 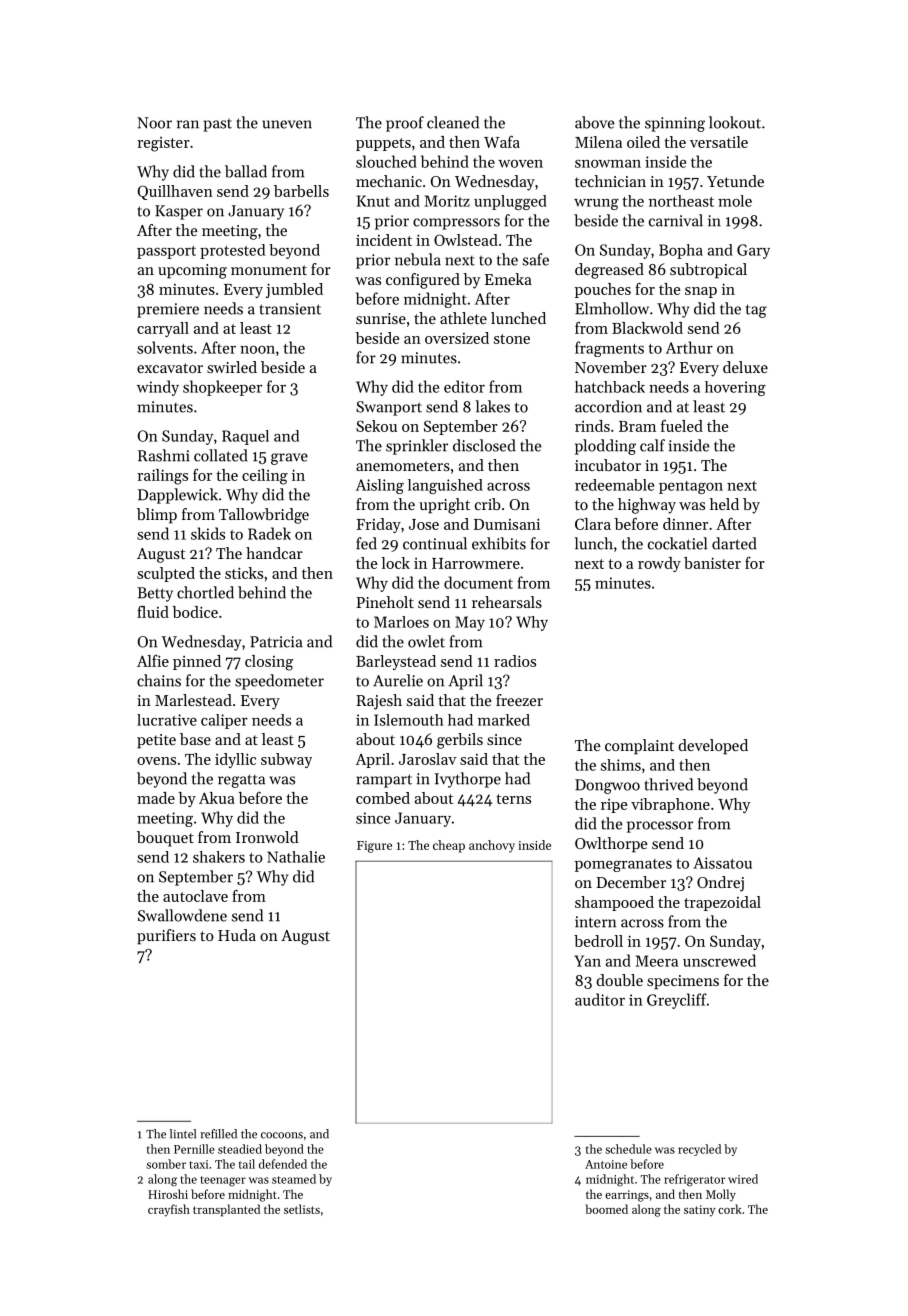 I want to click on lookout, so click(x=735, y=122).
